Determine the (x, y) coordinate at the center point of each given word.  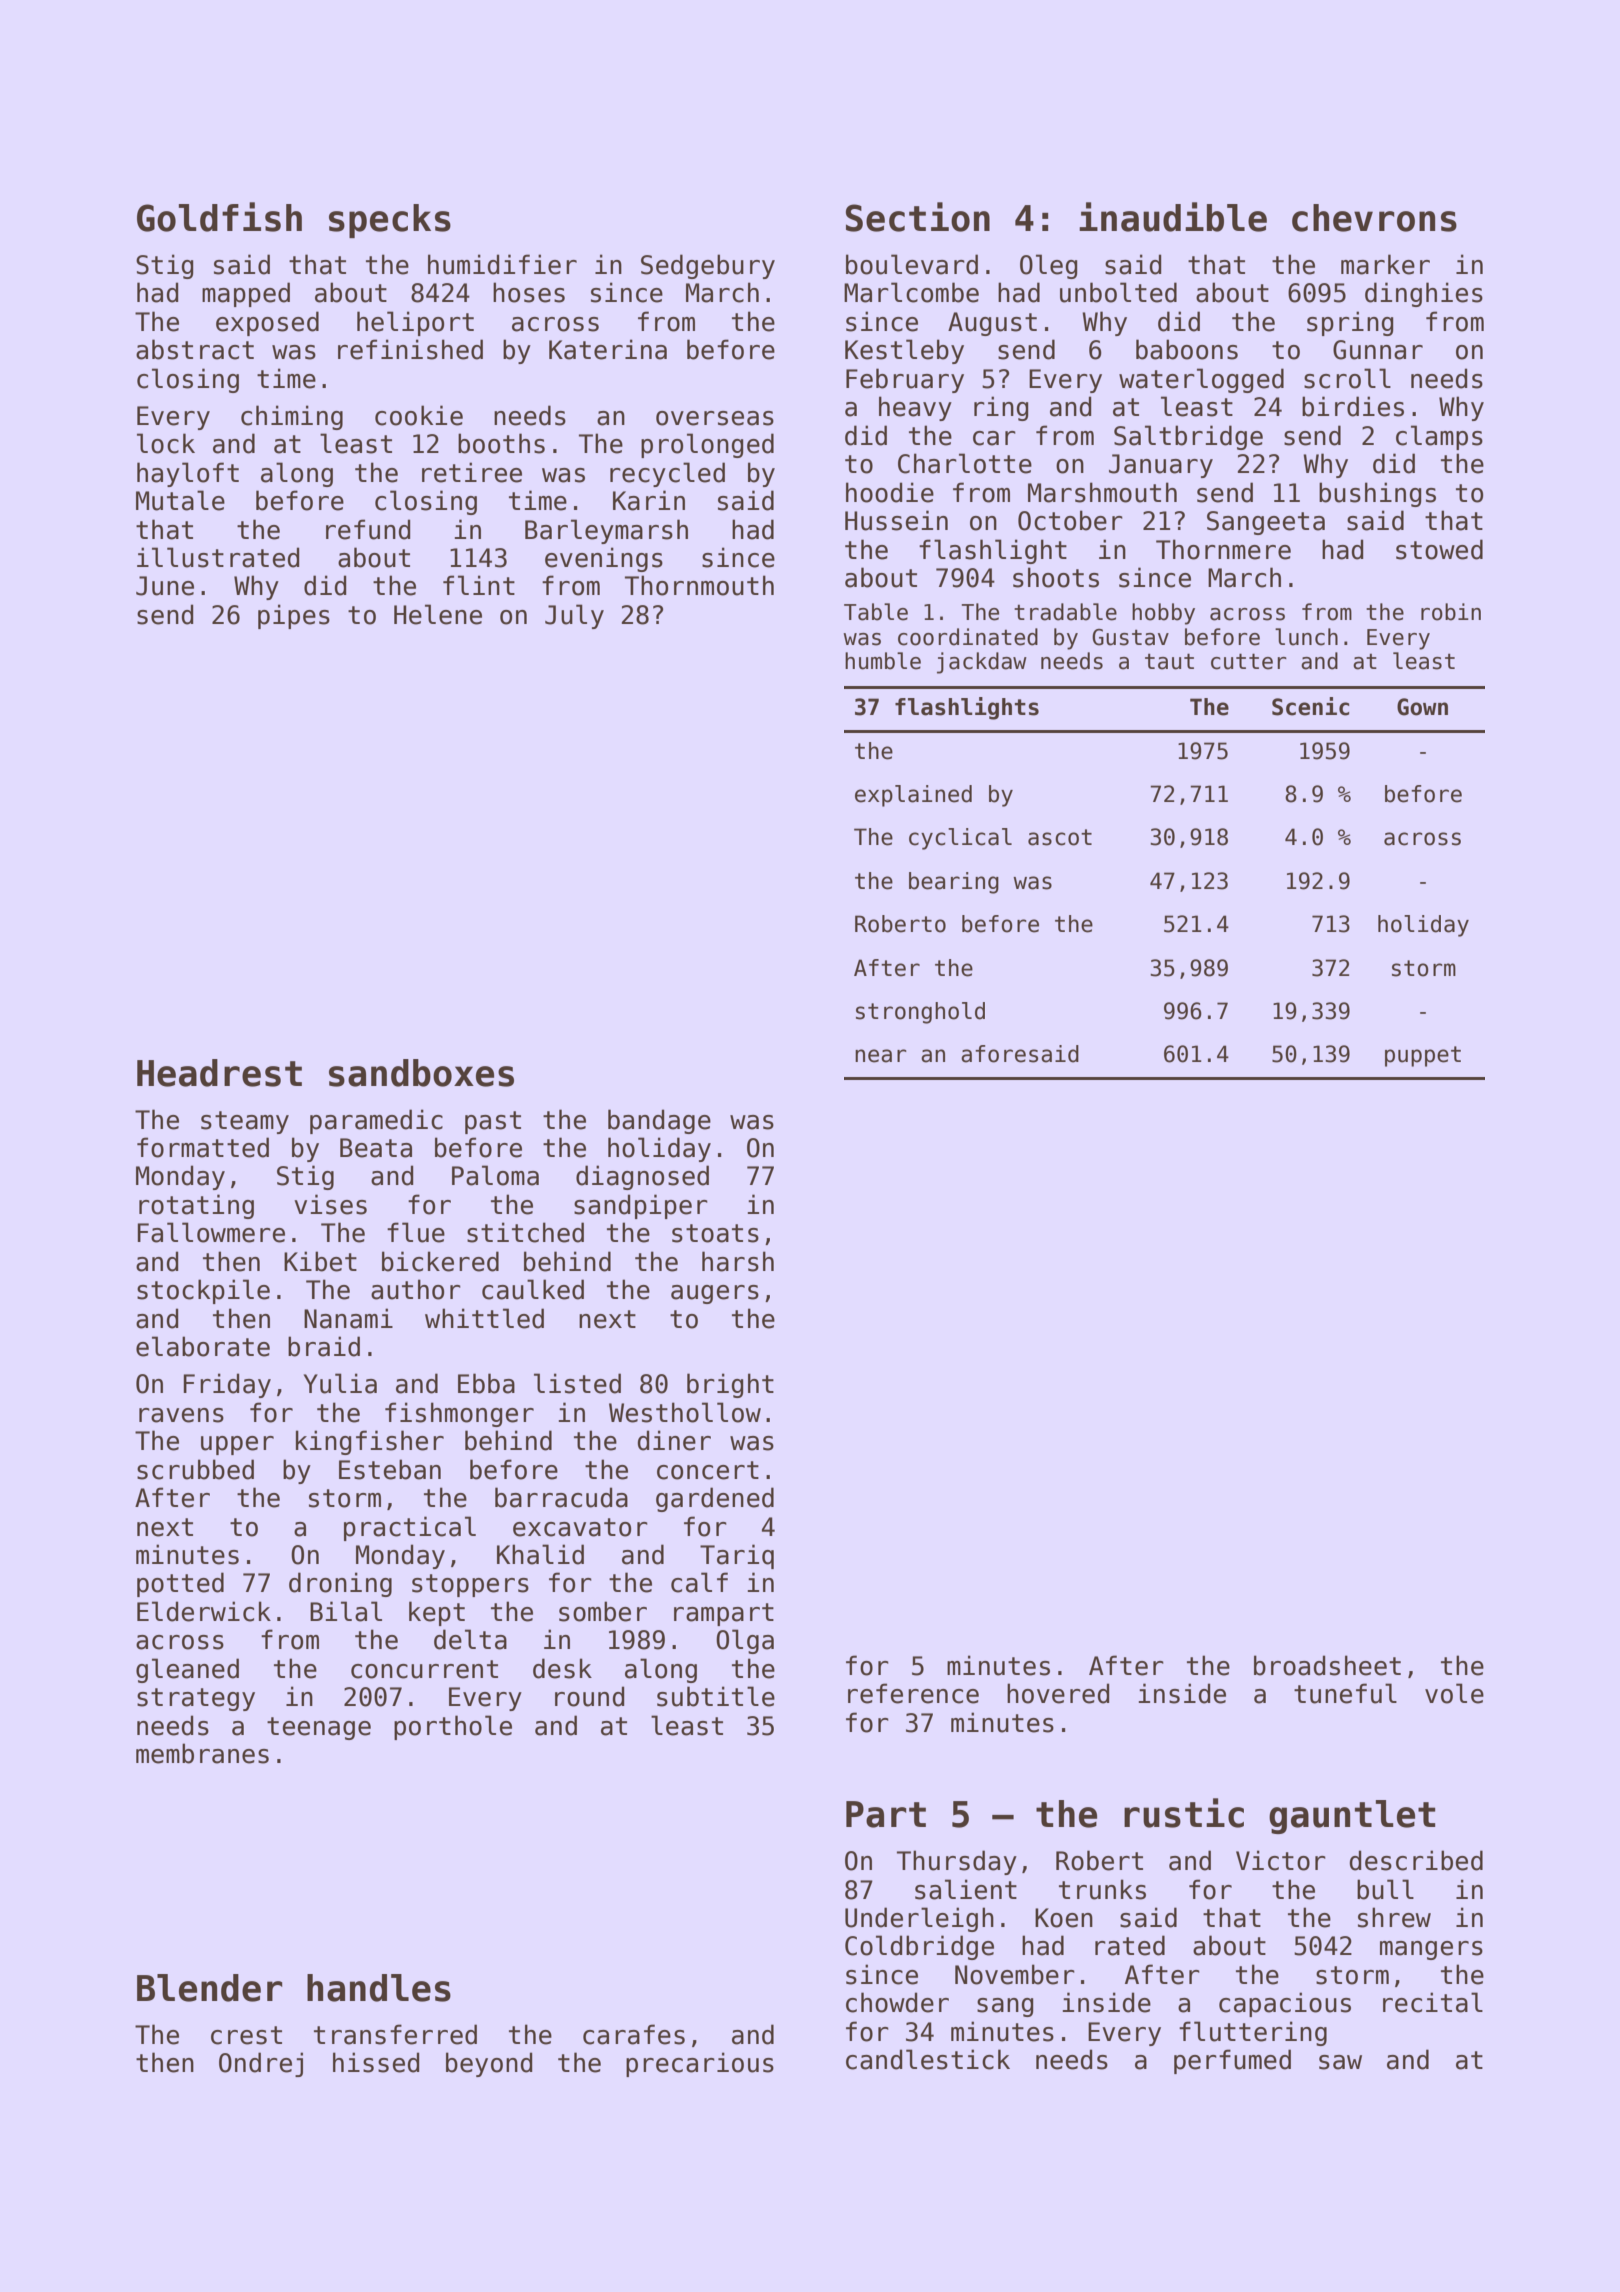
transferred (395, 2034)
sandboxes (421, 1073)
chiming (292, 417)
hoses (529, 292)
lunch (1306, 637)
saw (1340, 2062)
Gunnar (1378, 350)
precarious (700, 2064)
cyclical (960, 839)
